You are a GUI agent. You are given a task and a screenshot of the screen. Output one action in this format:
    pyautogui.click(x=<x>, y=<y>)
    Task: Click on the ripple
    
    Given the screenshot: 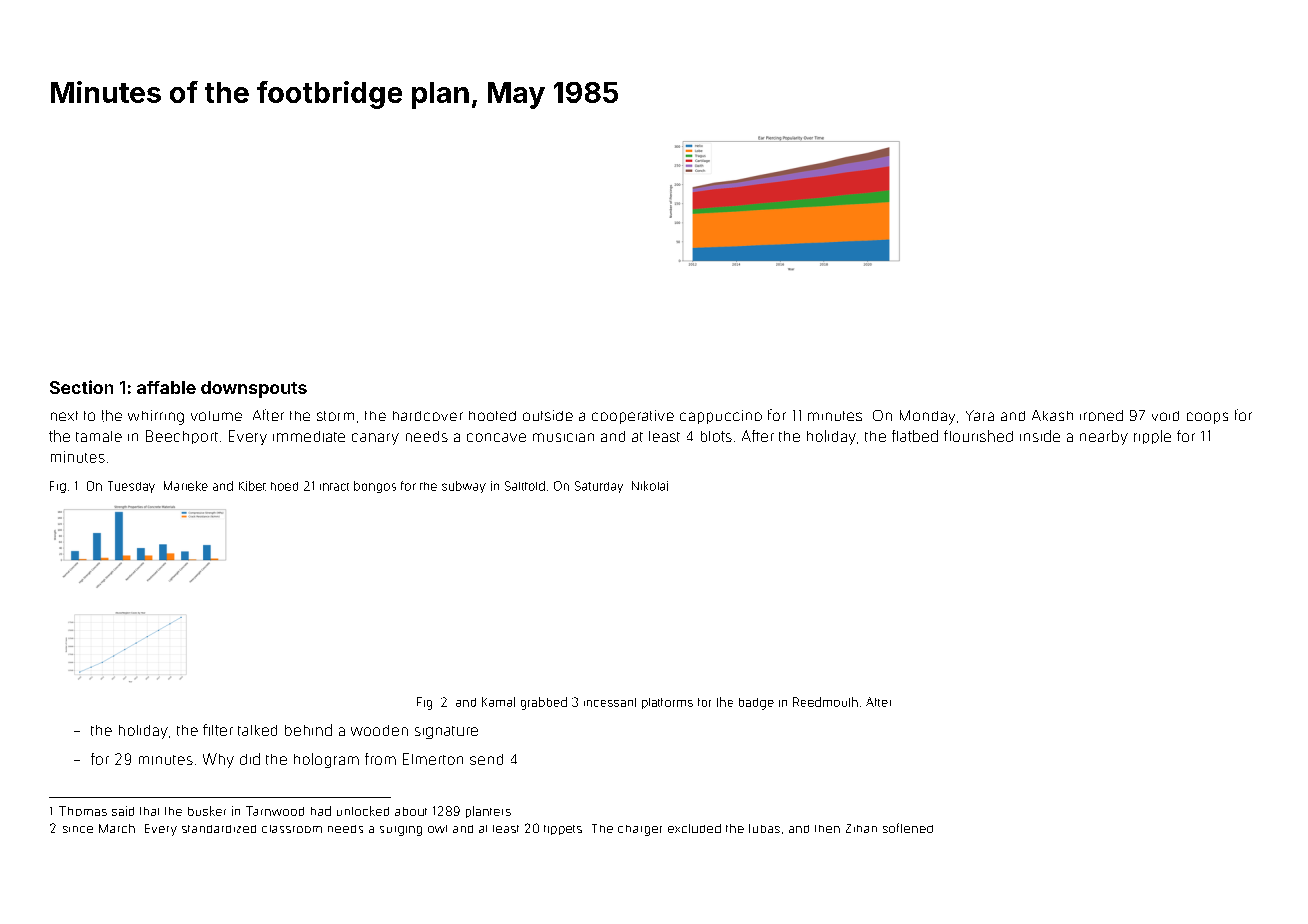 What is the action you would take?
    pyautogui.click(x=1152, y=437)
